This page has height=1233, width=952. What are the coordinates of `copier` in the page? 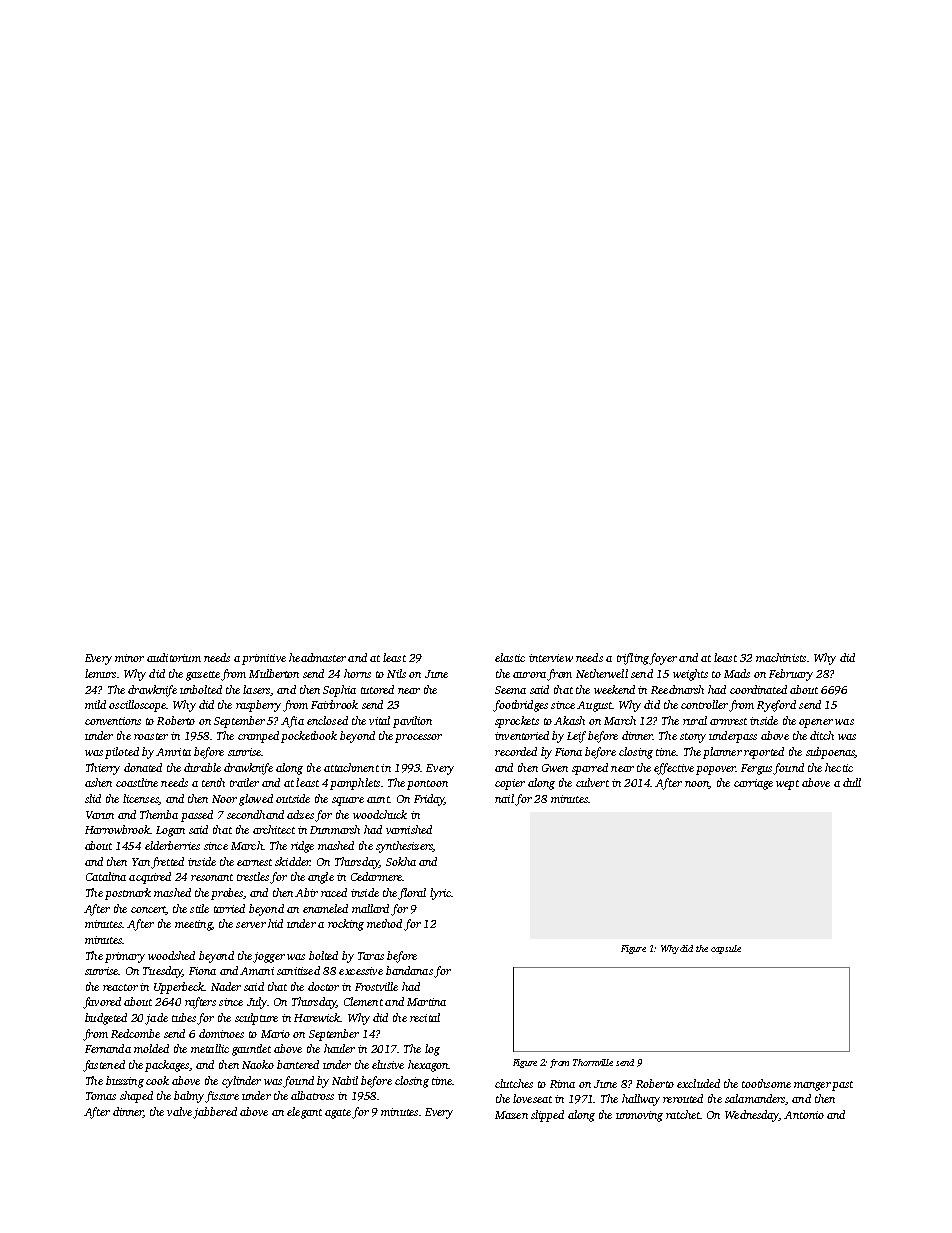 It's located at (510, 784).
